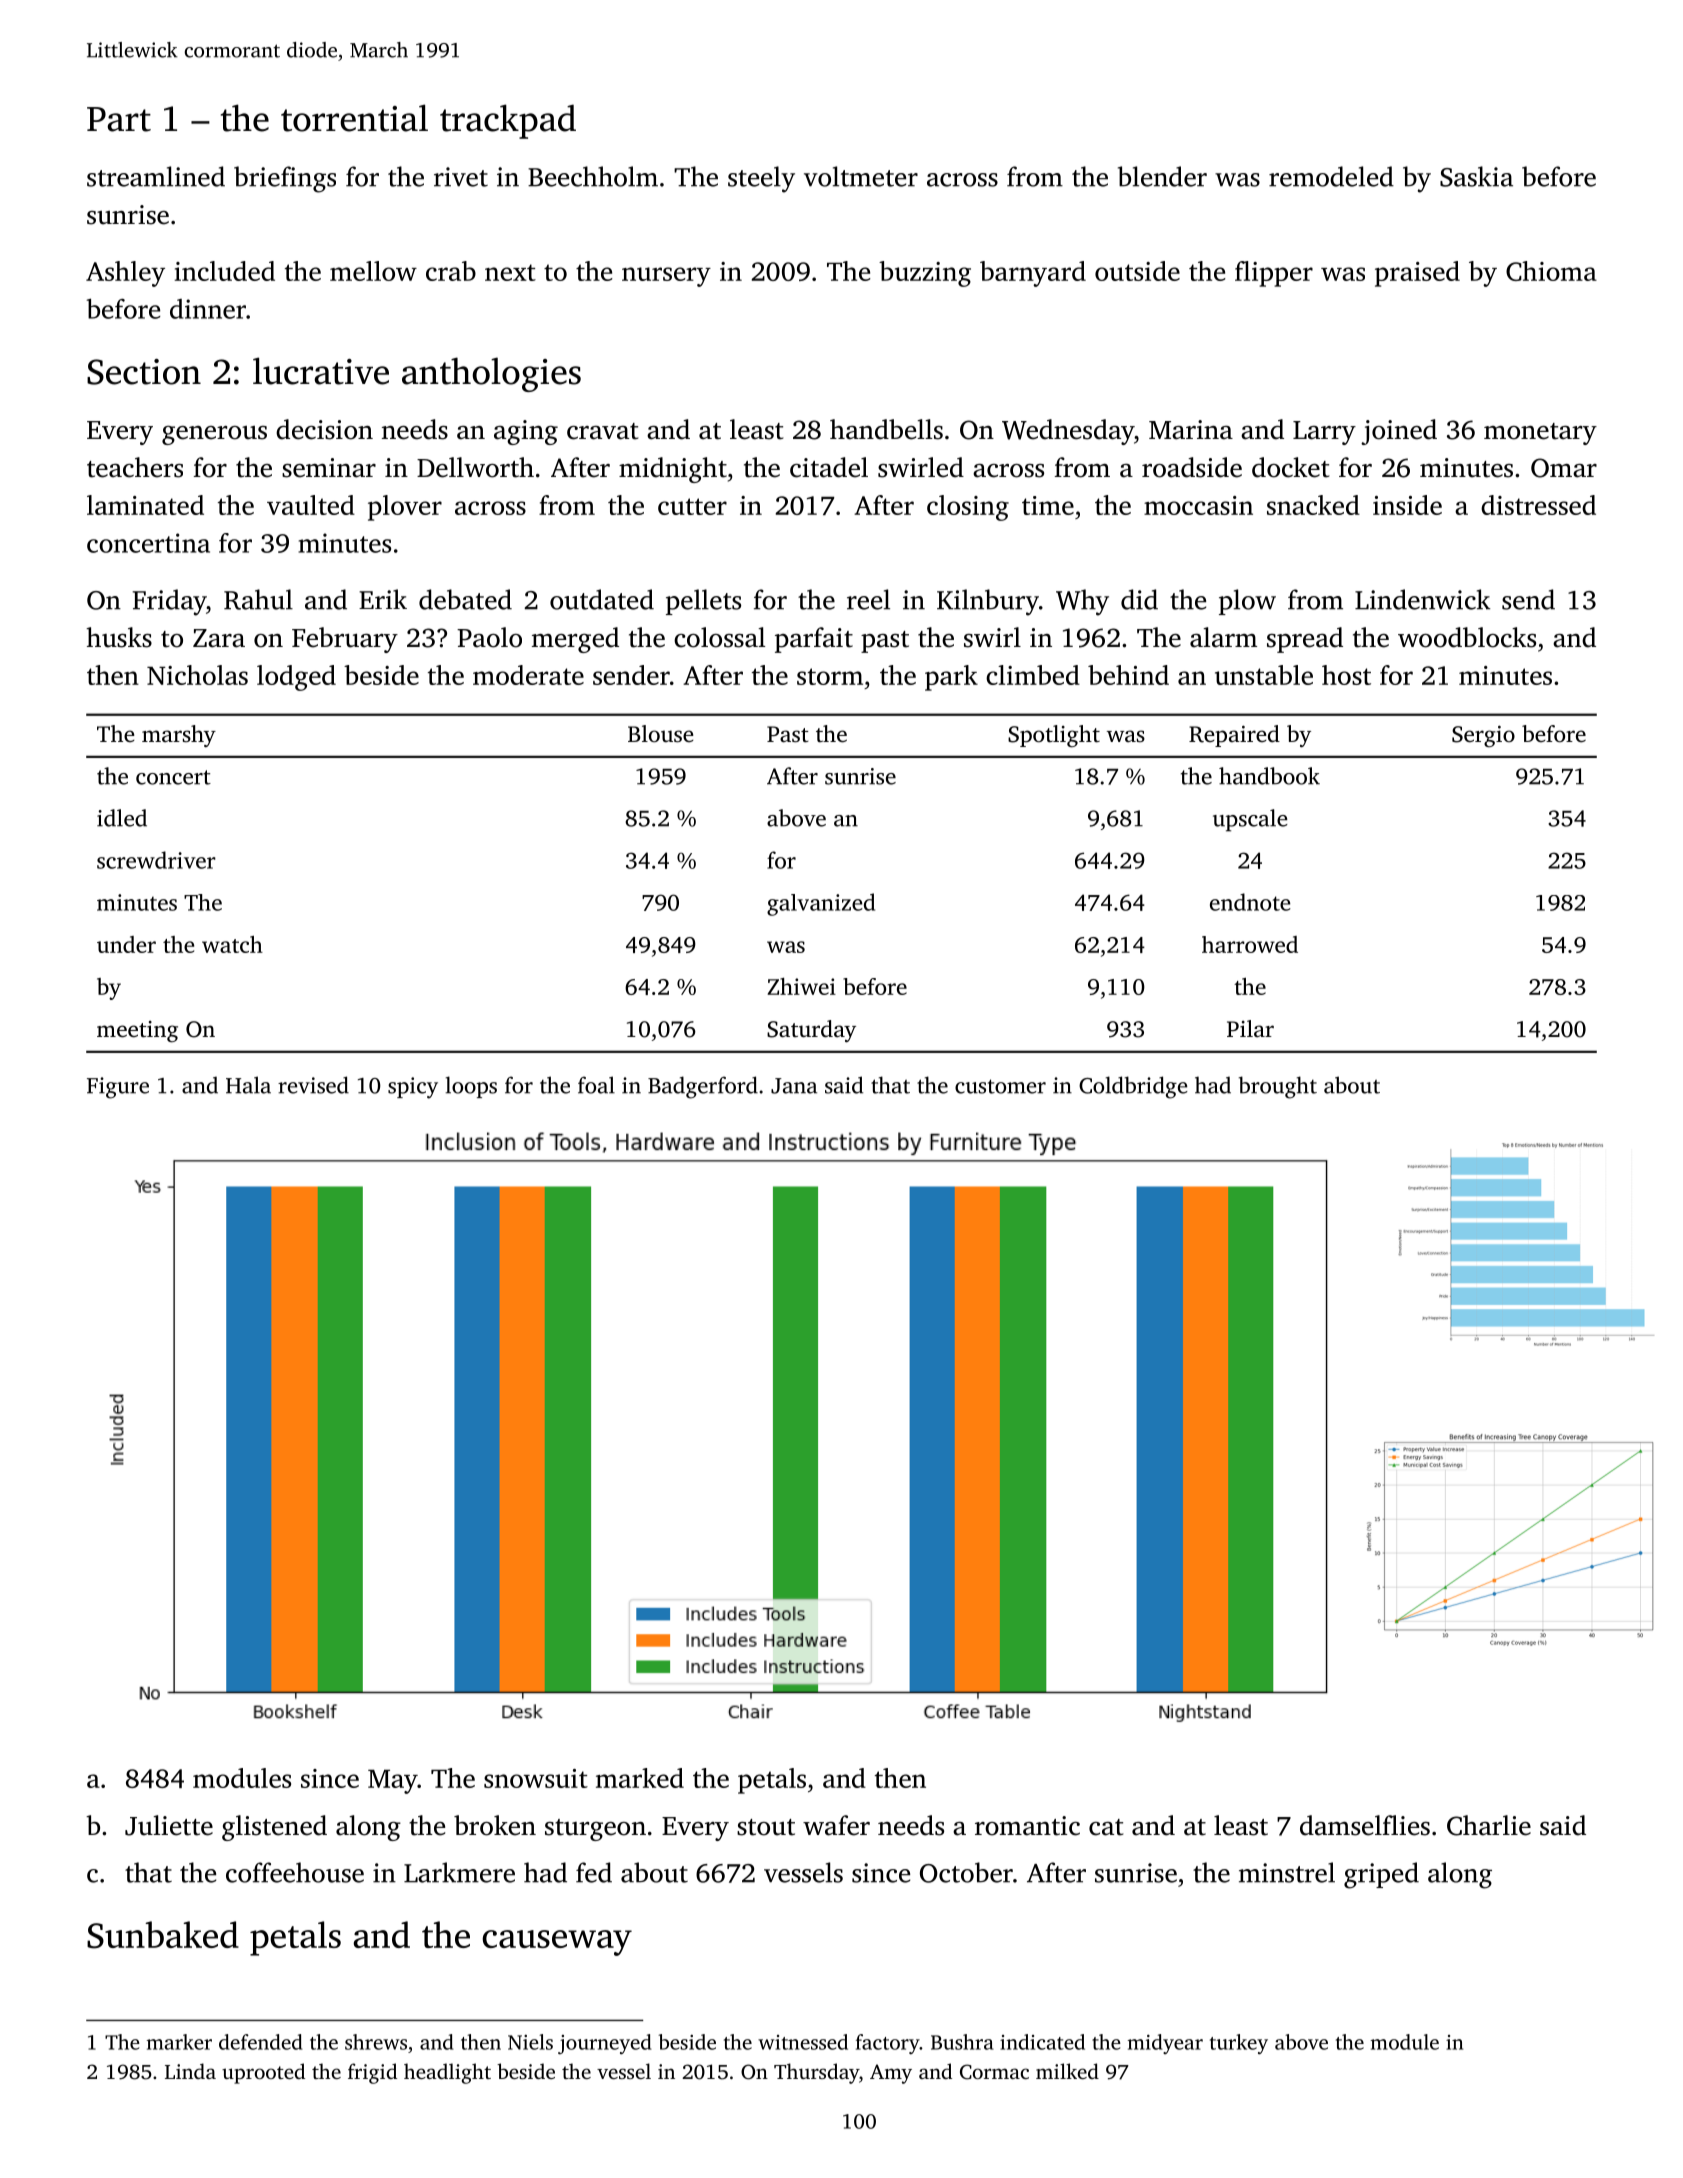 Image resolution: width=1683 pixels, height=2178 pixels. Describe the element at coordinates (258, 599) in the page. I see `Rahul` at that location.
